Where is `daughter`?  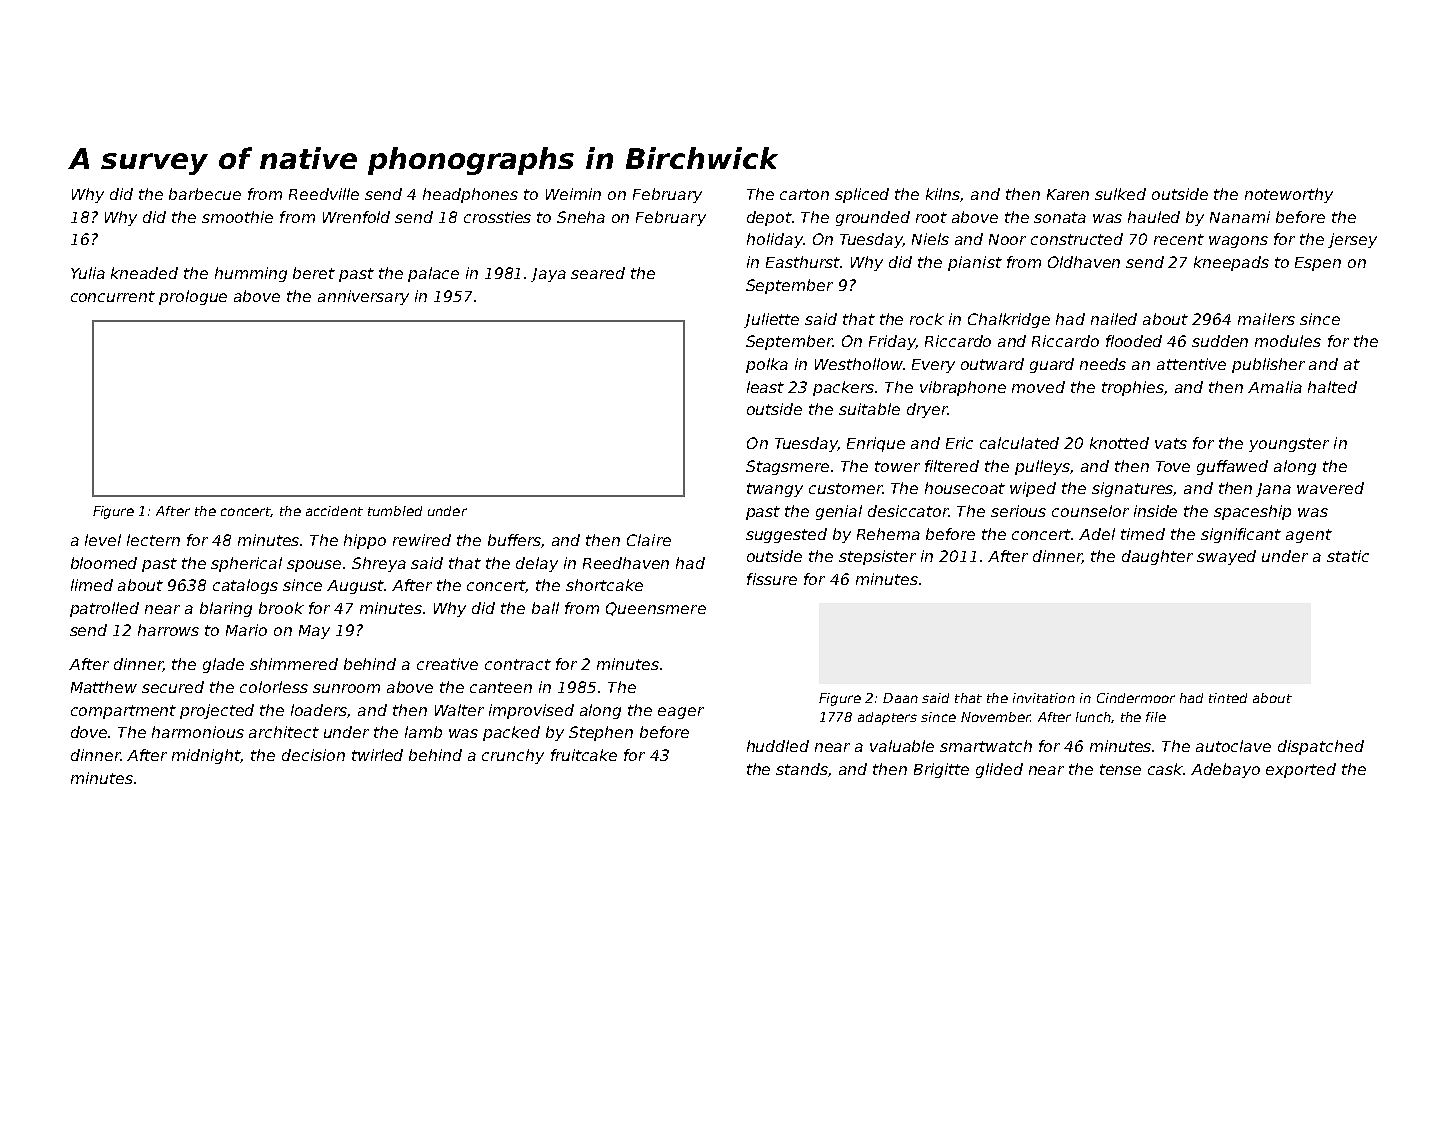 daughter is located at coordinates (1157, 557).
